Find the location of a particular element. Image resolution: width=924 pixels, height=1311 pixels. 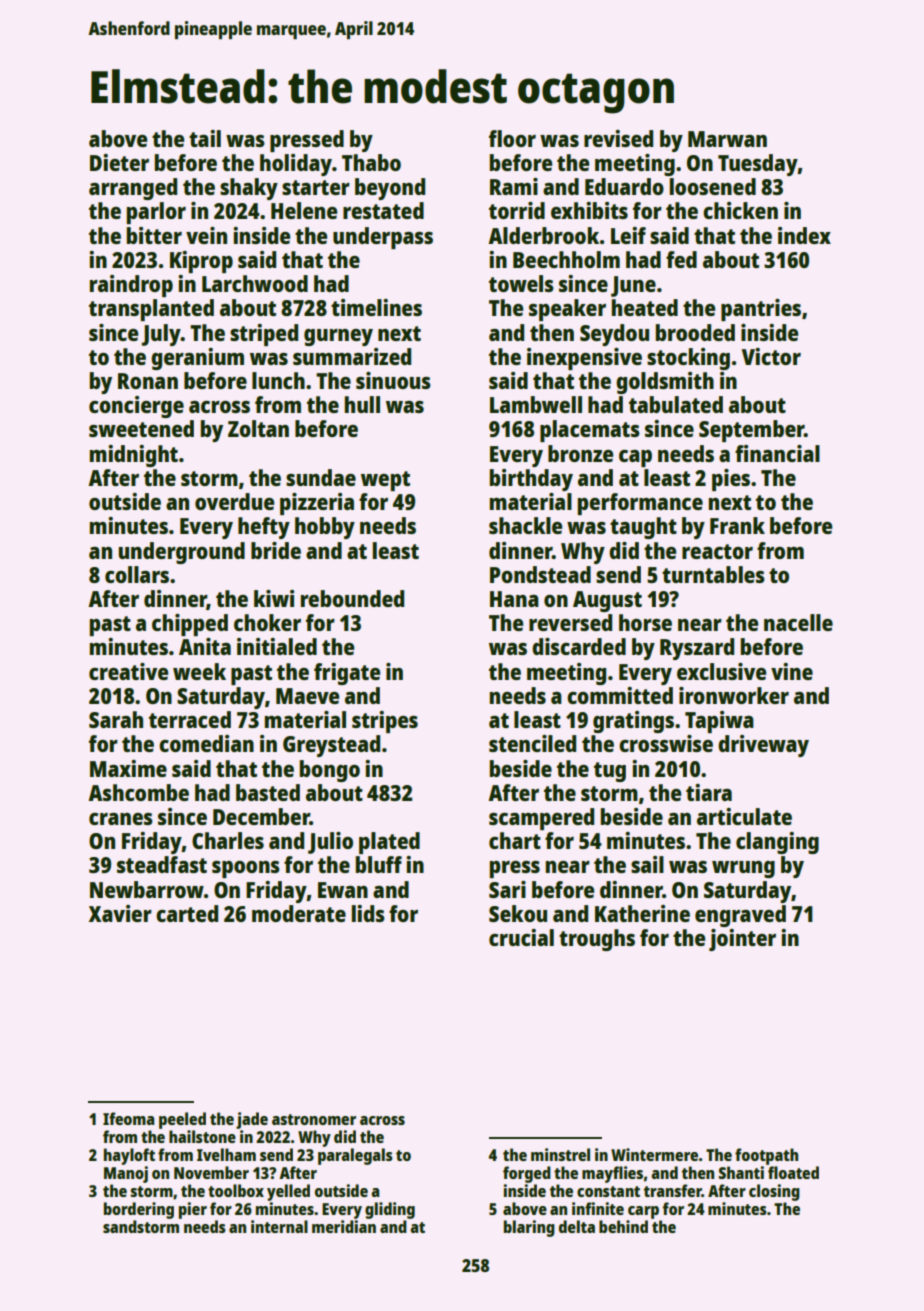

reversed is located at coordinates (570, 622).
